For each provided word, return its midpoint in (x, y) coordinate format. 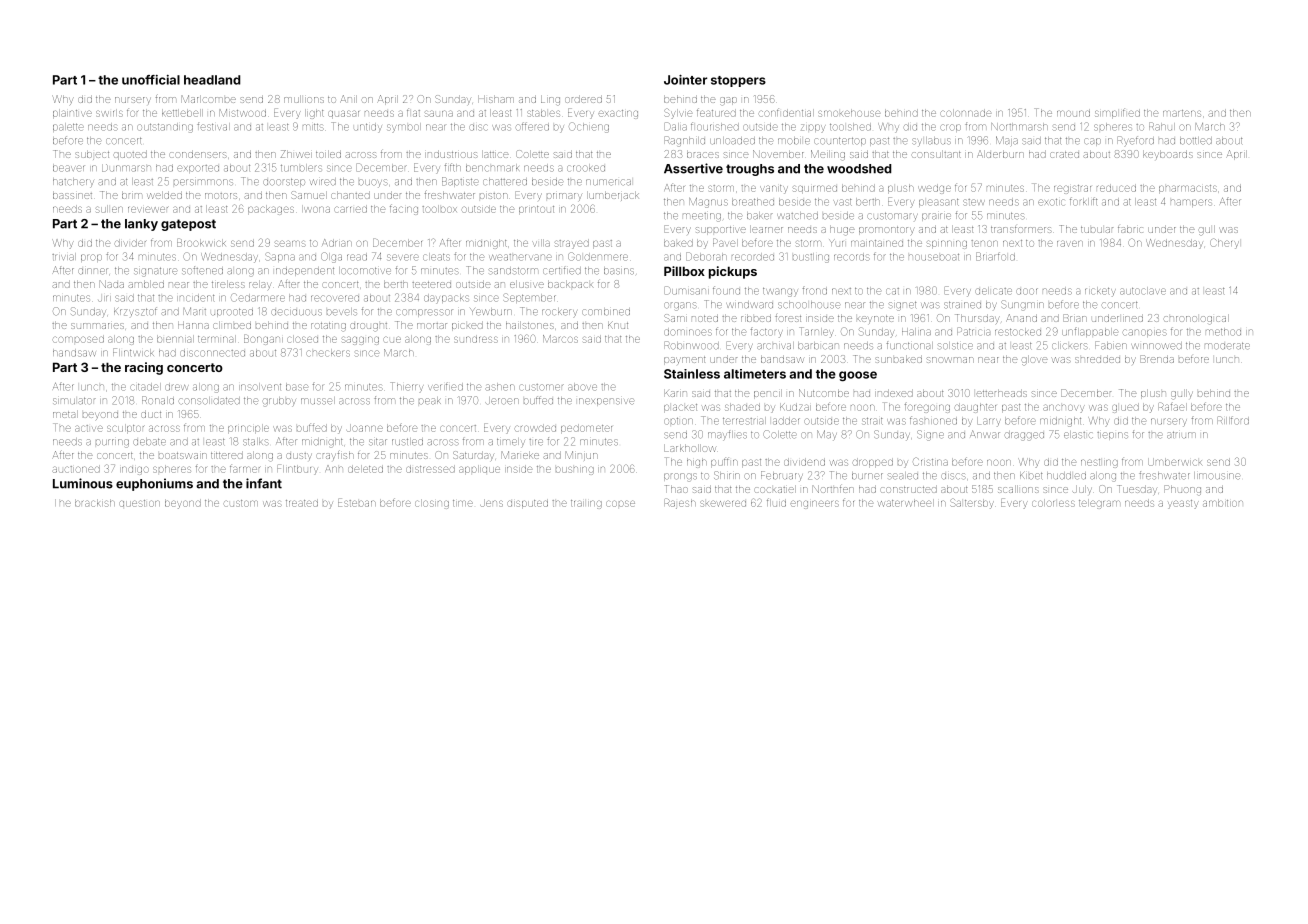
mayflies (727, 435)
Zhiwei (296, 154)
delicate (994, 291)
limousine (1217, 476)
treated (302, 503)
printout (536, 210)
